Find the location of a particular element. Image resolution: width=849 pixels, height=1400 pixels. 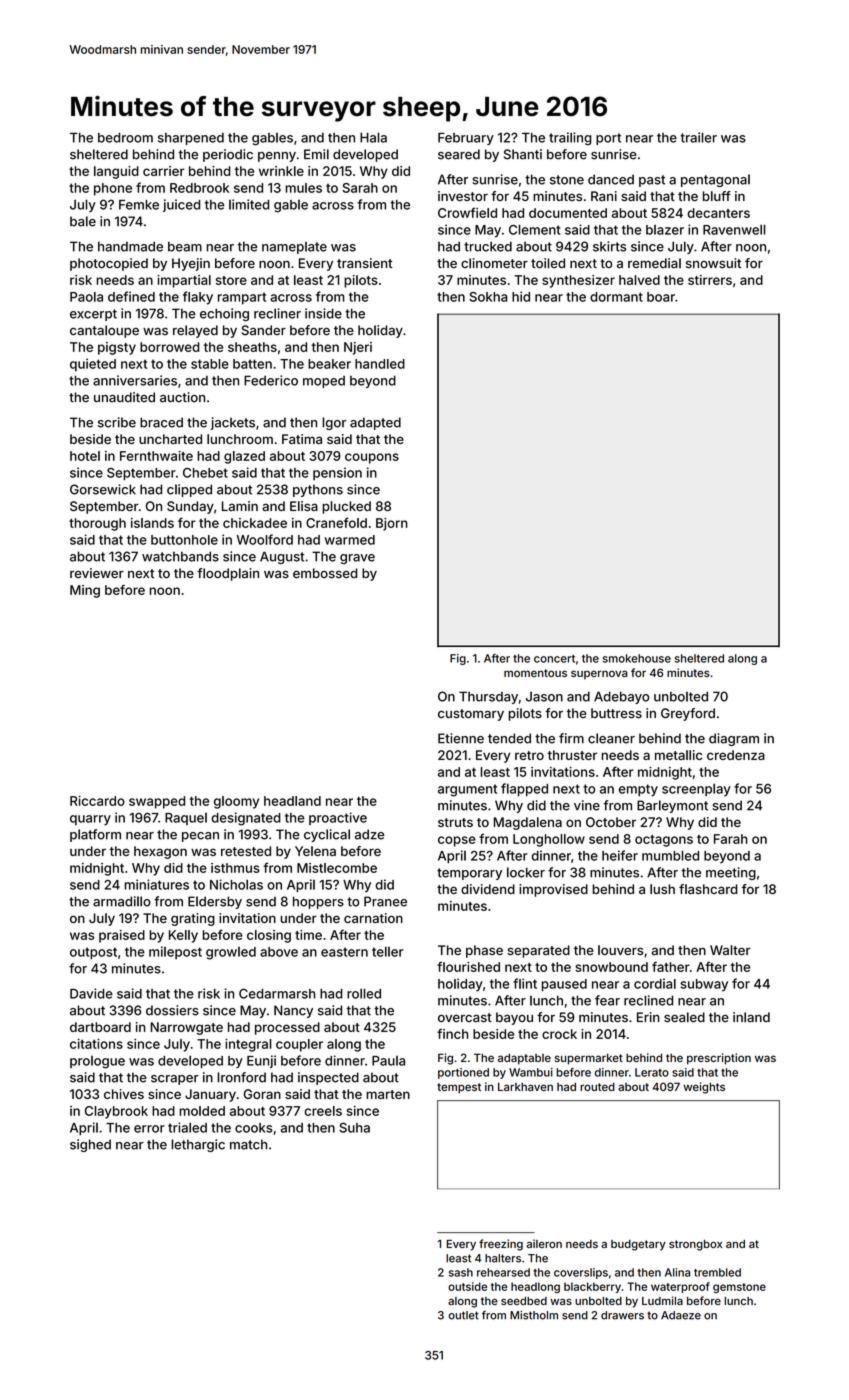

sighed is located at coordinates (90, 1145).
